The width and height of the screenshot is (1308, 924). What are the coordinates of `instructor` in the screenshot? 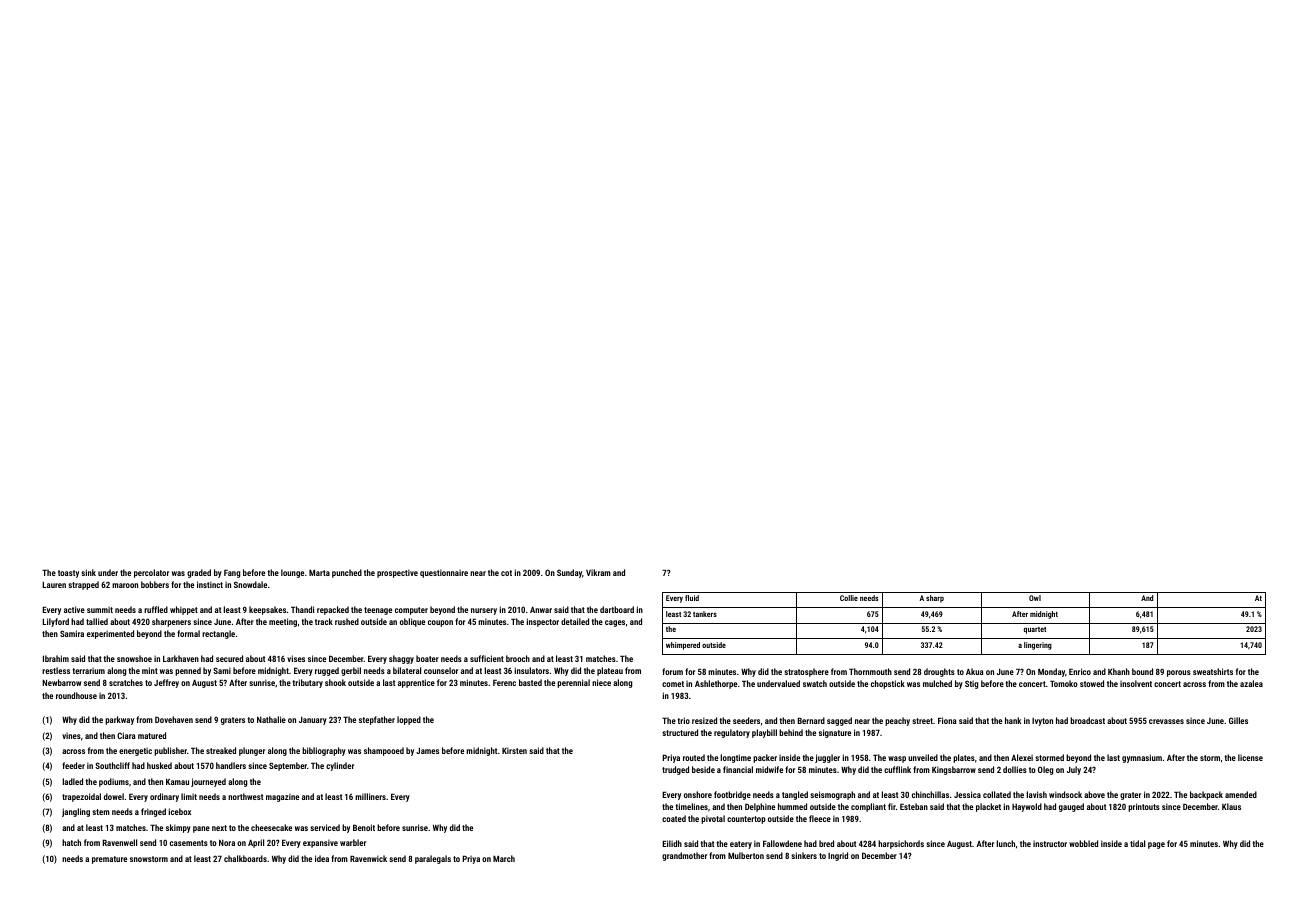 It's located at (1050, 843).
